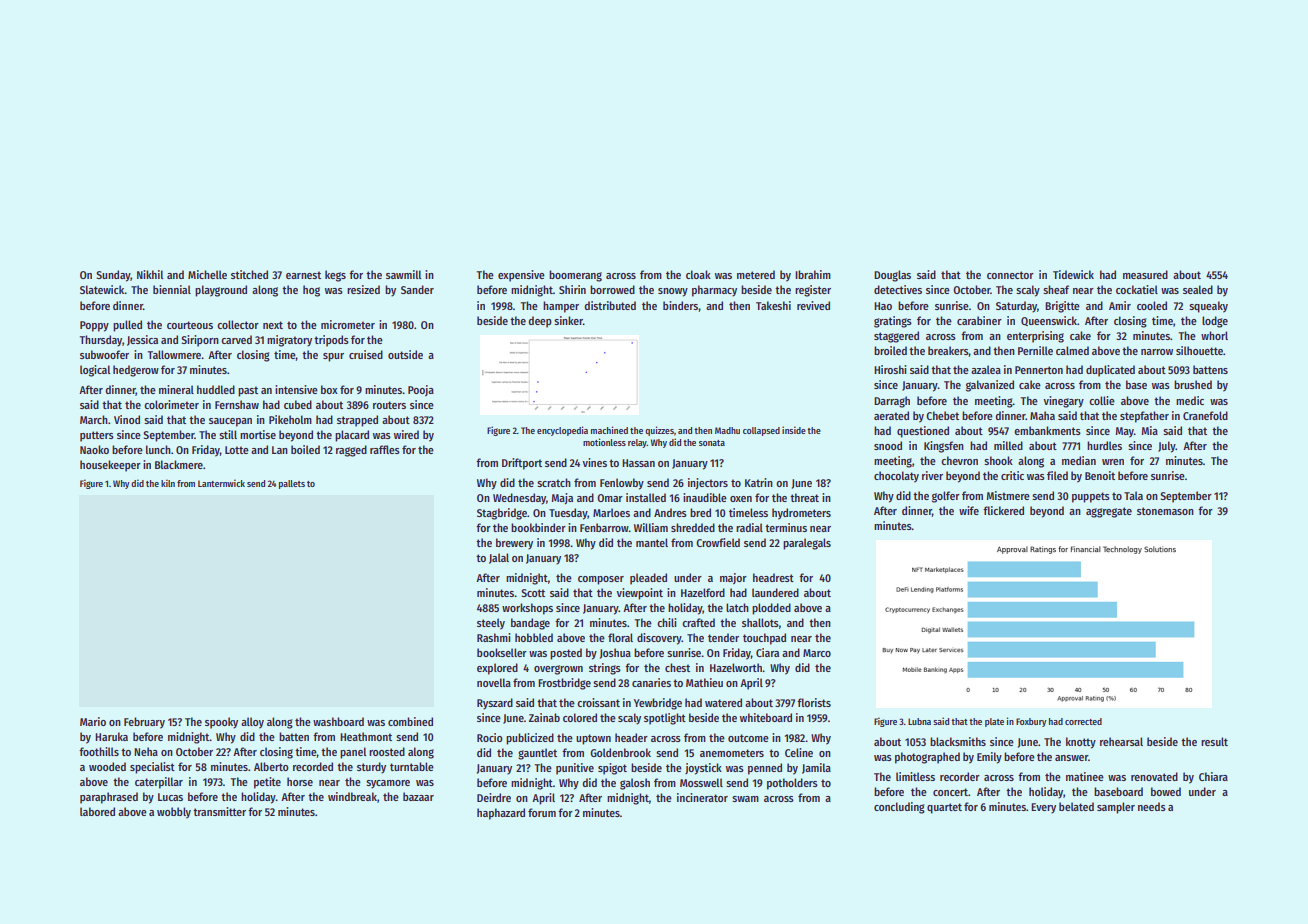 The height and width of the screenshot is (924, 1308). I want to click on cloak, so click(698, 274).
